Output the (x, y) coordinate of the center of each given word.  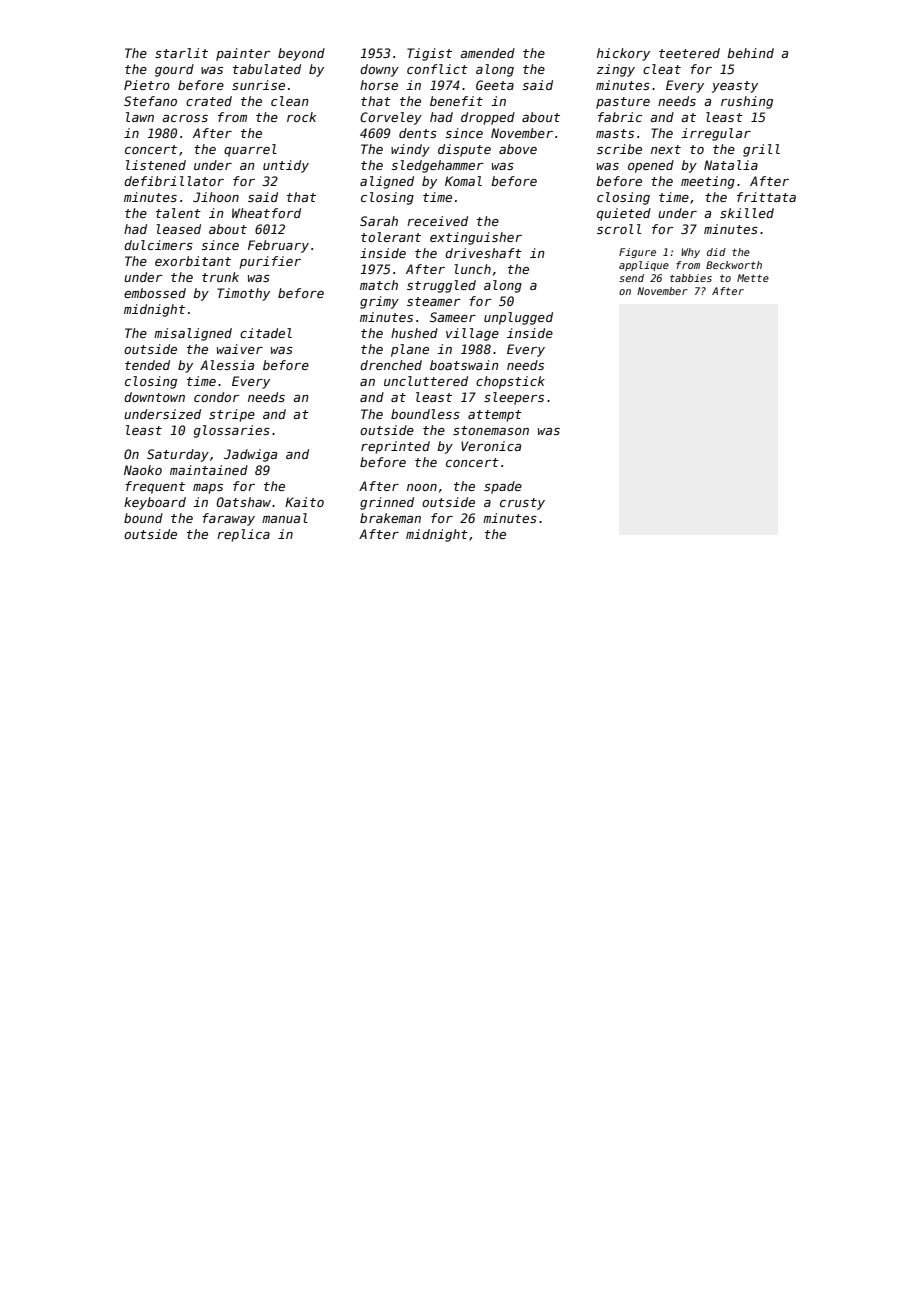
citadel (266, 333)
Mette (753, 278)
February (278, 246)
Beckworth (734, 265)
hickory (623, 54)
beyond (301, 54)
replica (243, 535)
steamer (434, 301)
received (437, 221)
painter (243, 54)
